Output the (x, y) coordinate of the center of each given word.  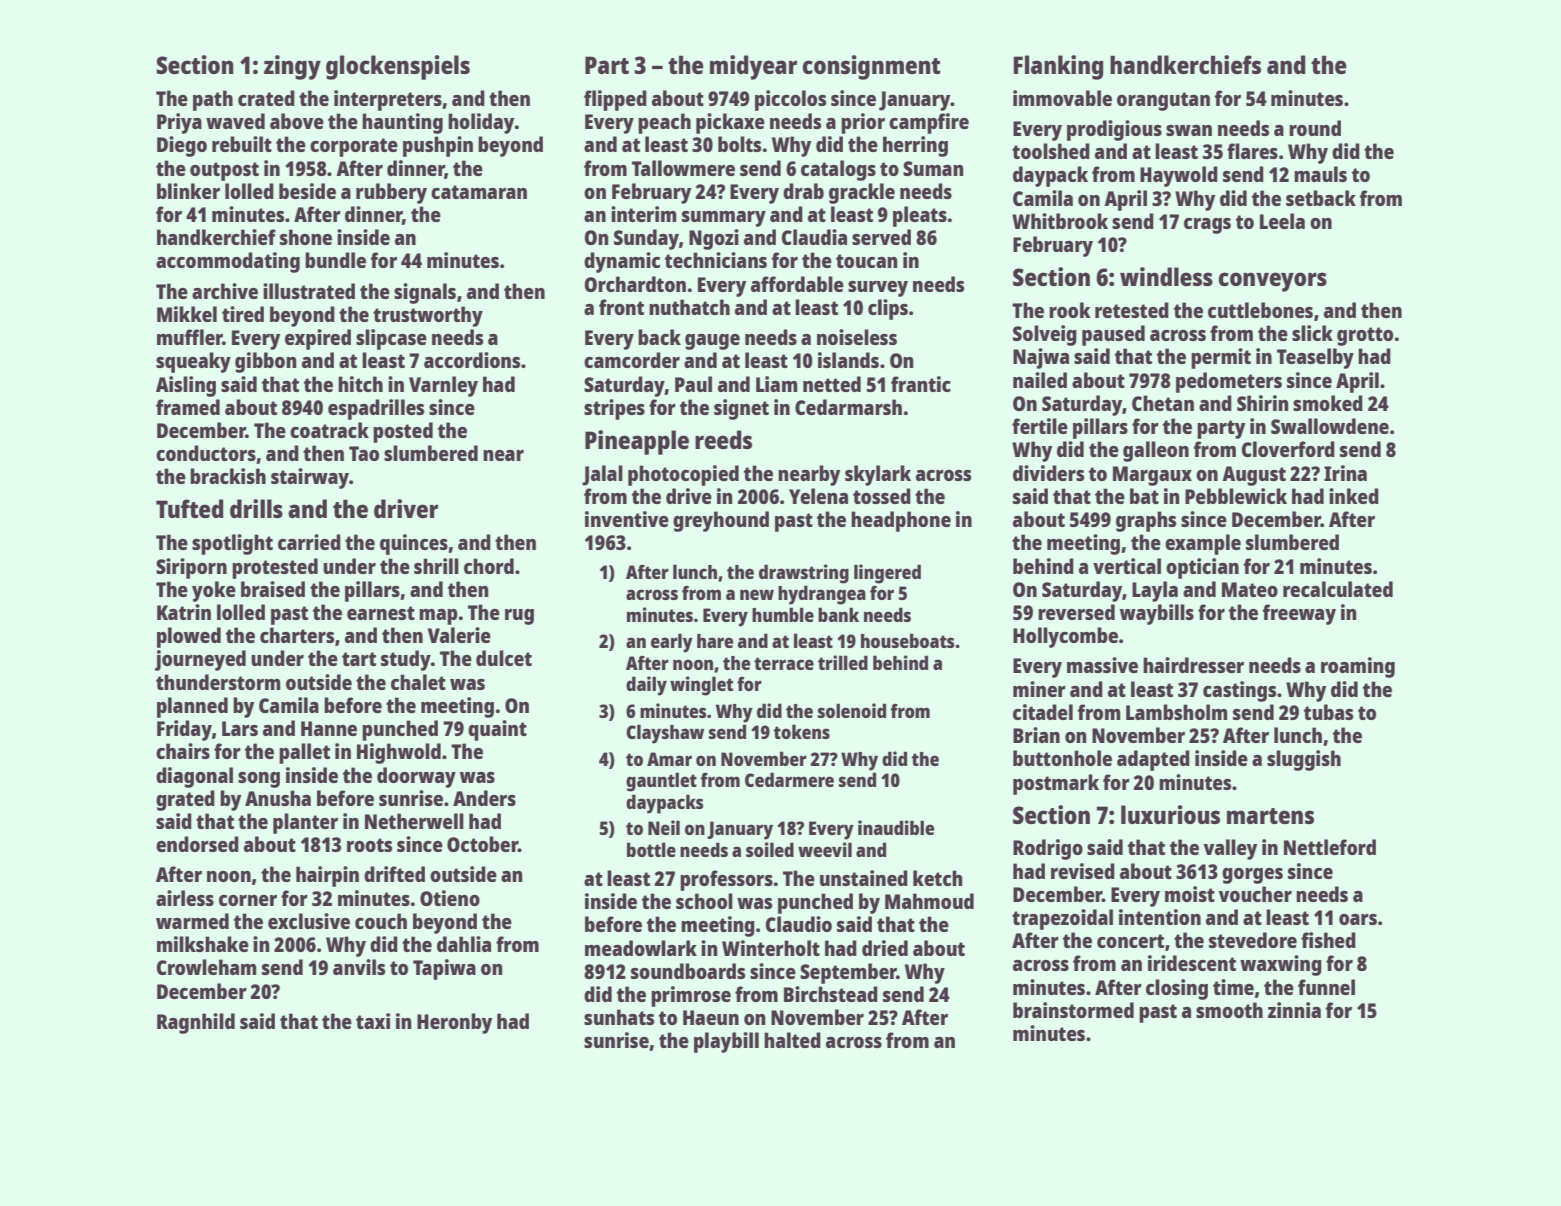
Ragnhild (196, 1023)
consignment (871, 67)
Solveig (1045, 335)
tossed (882, 496)
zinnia (1294, 1010)
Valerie (459, 635)
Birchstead (831, 994)
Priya (179, 123)
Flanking (1058, 67)
